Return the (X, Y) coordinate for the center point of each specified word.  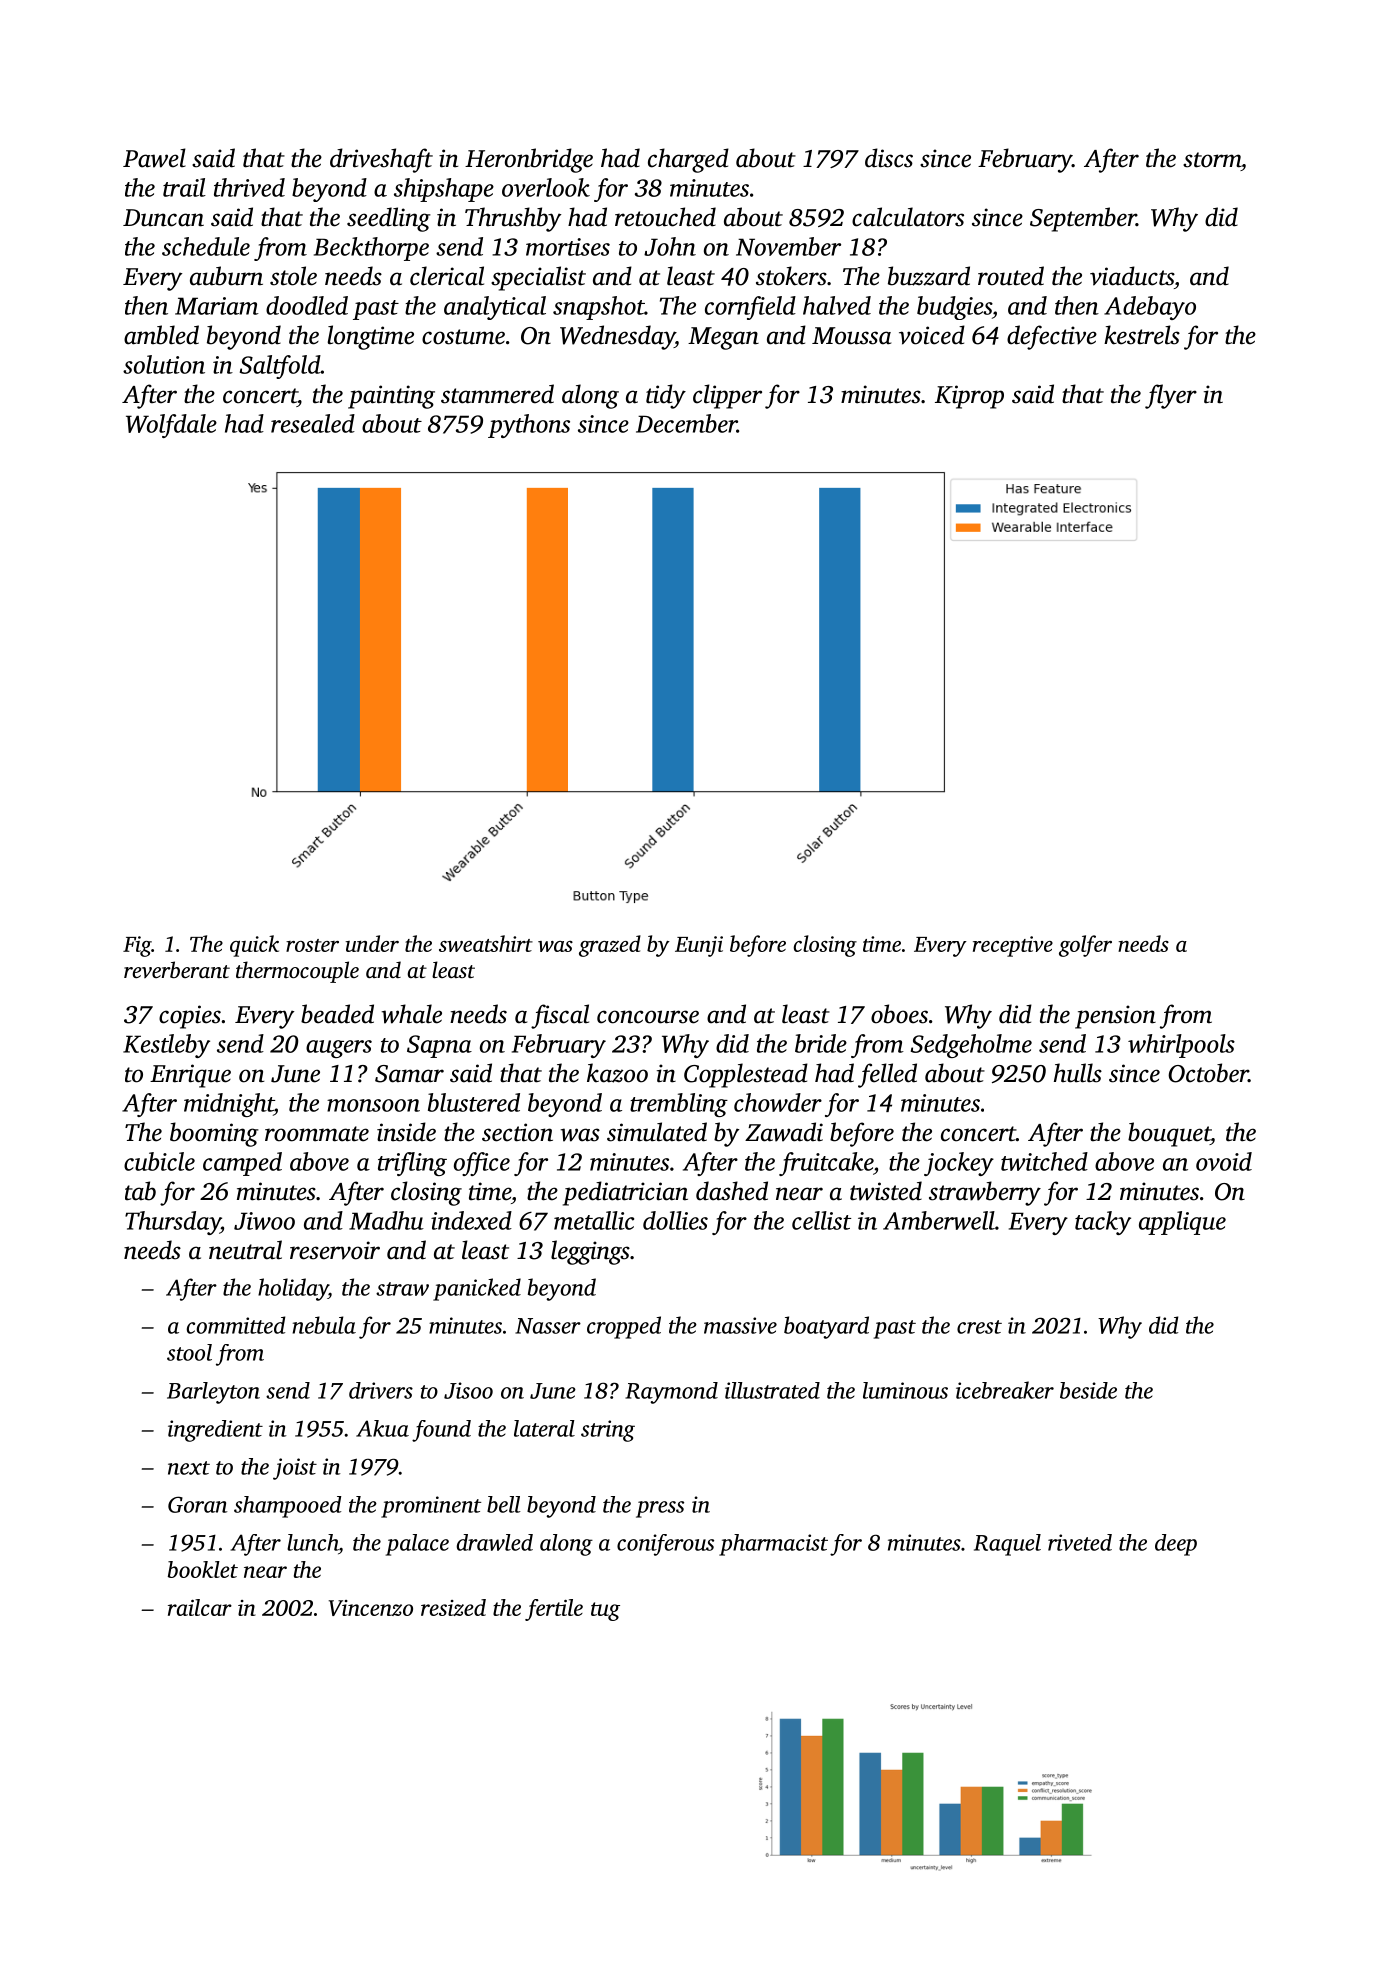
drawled (495, 1542)
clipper (727, 396)
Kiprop (969, 397)
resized (453, 1607)
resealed (313, 423)
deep (1176, 1545)
